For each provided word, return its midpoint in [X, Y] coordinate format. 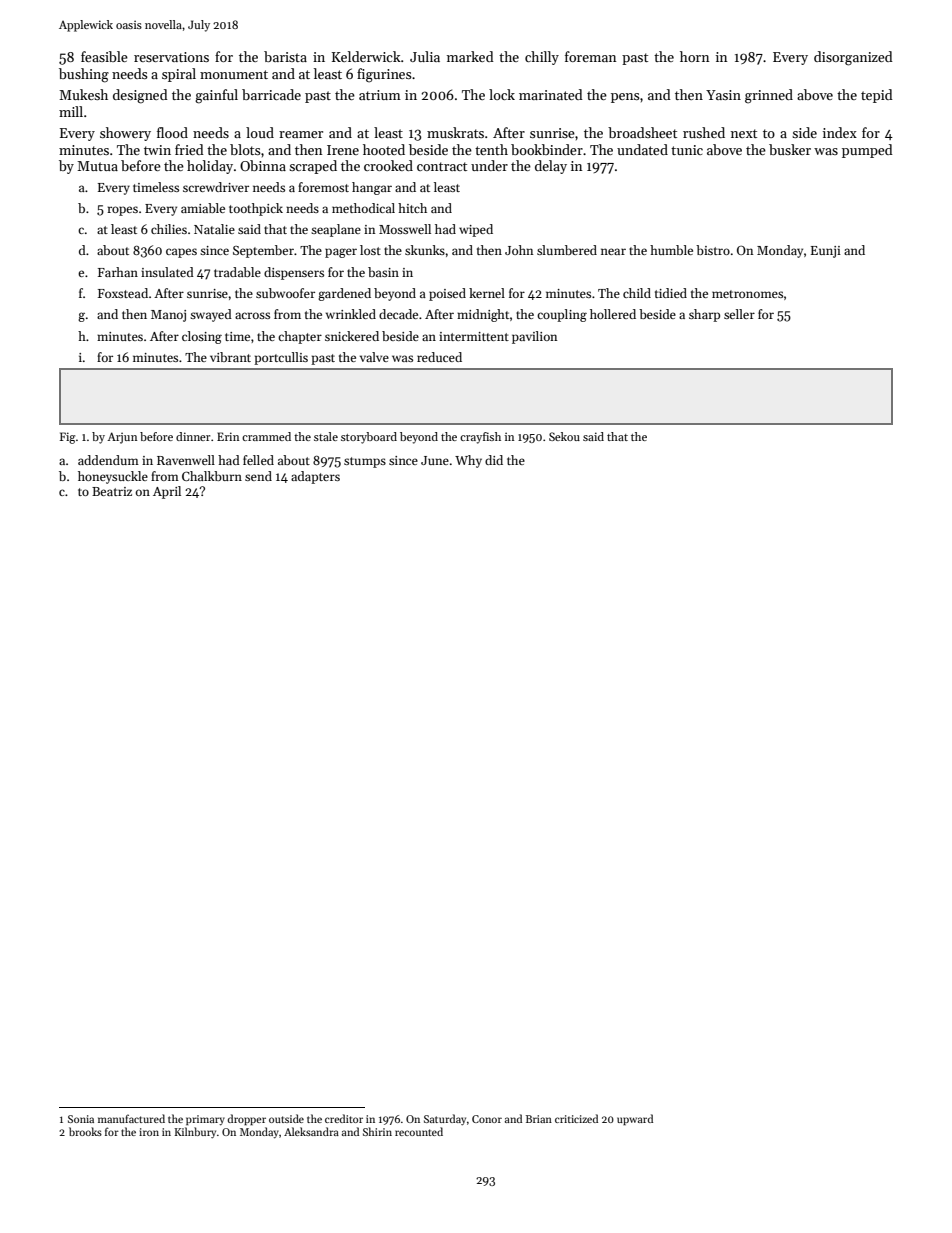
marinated [551, 94]
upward [635, 1120]
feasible [104, 56]
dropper [246, 1120]
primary [205, 1120]
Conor [487, 1119]
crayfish [480, 438]
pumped [867, 151]
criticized [576, 1118]
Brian [539, 1119]
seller [739, 314]
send [258, 476]
